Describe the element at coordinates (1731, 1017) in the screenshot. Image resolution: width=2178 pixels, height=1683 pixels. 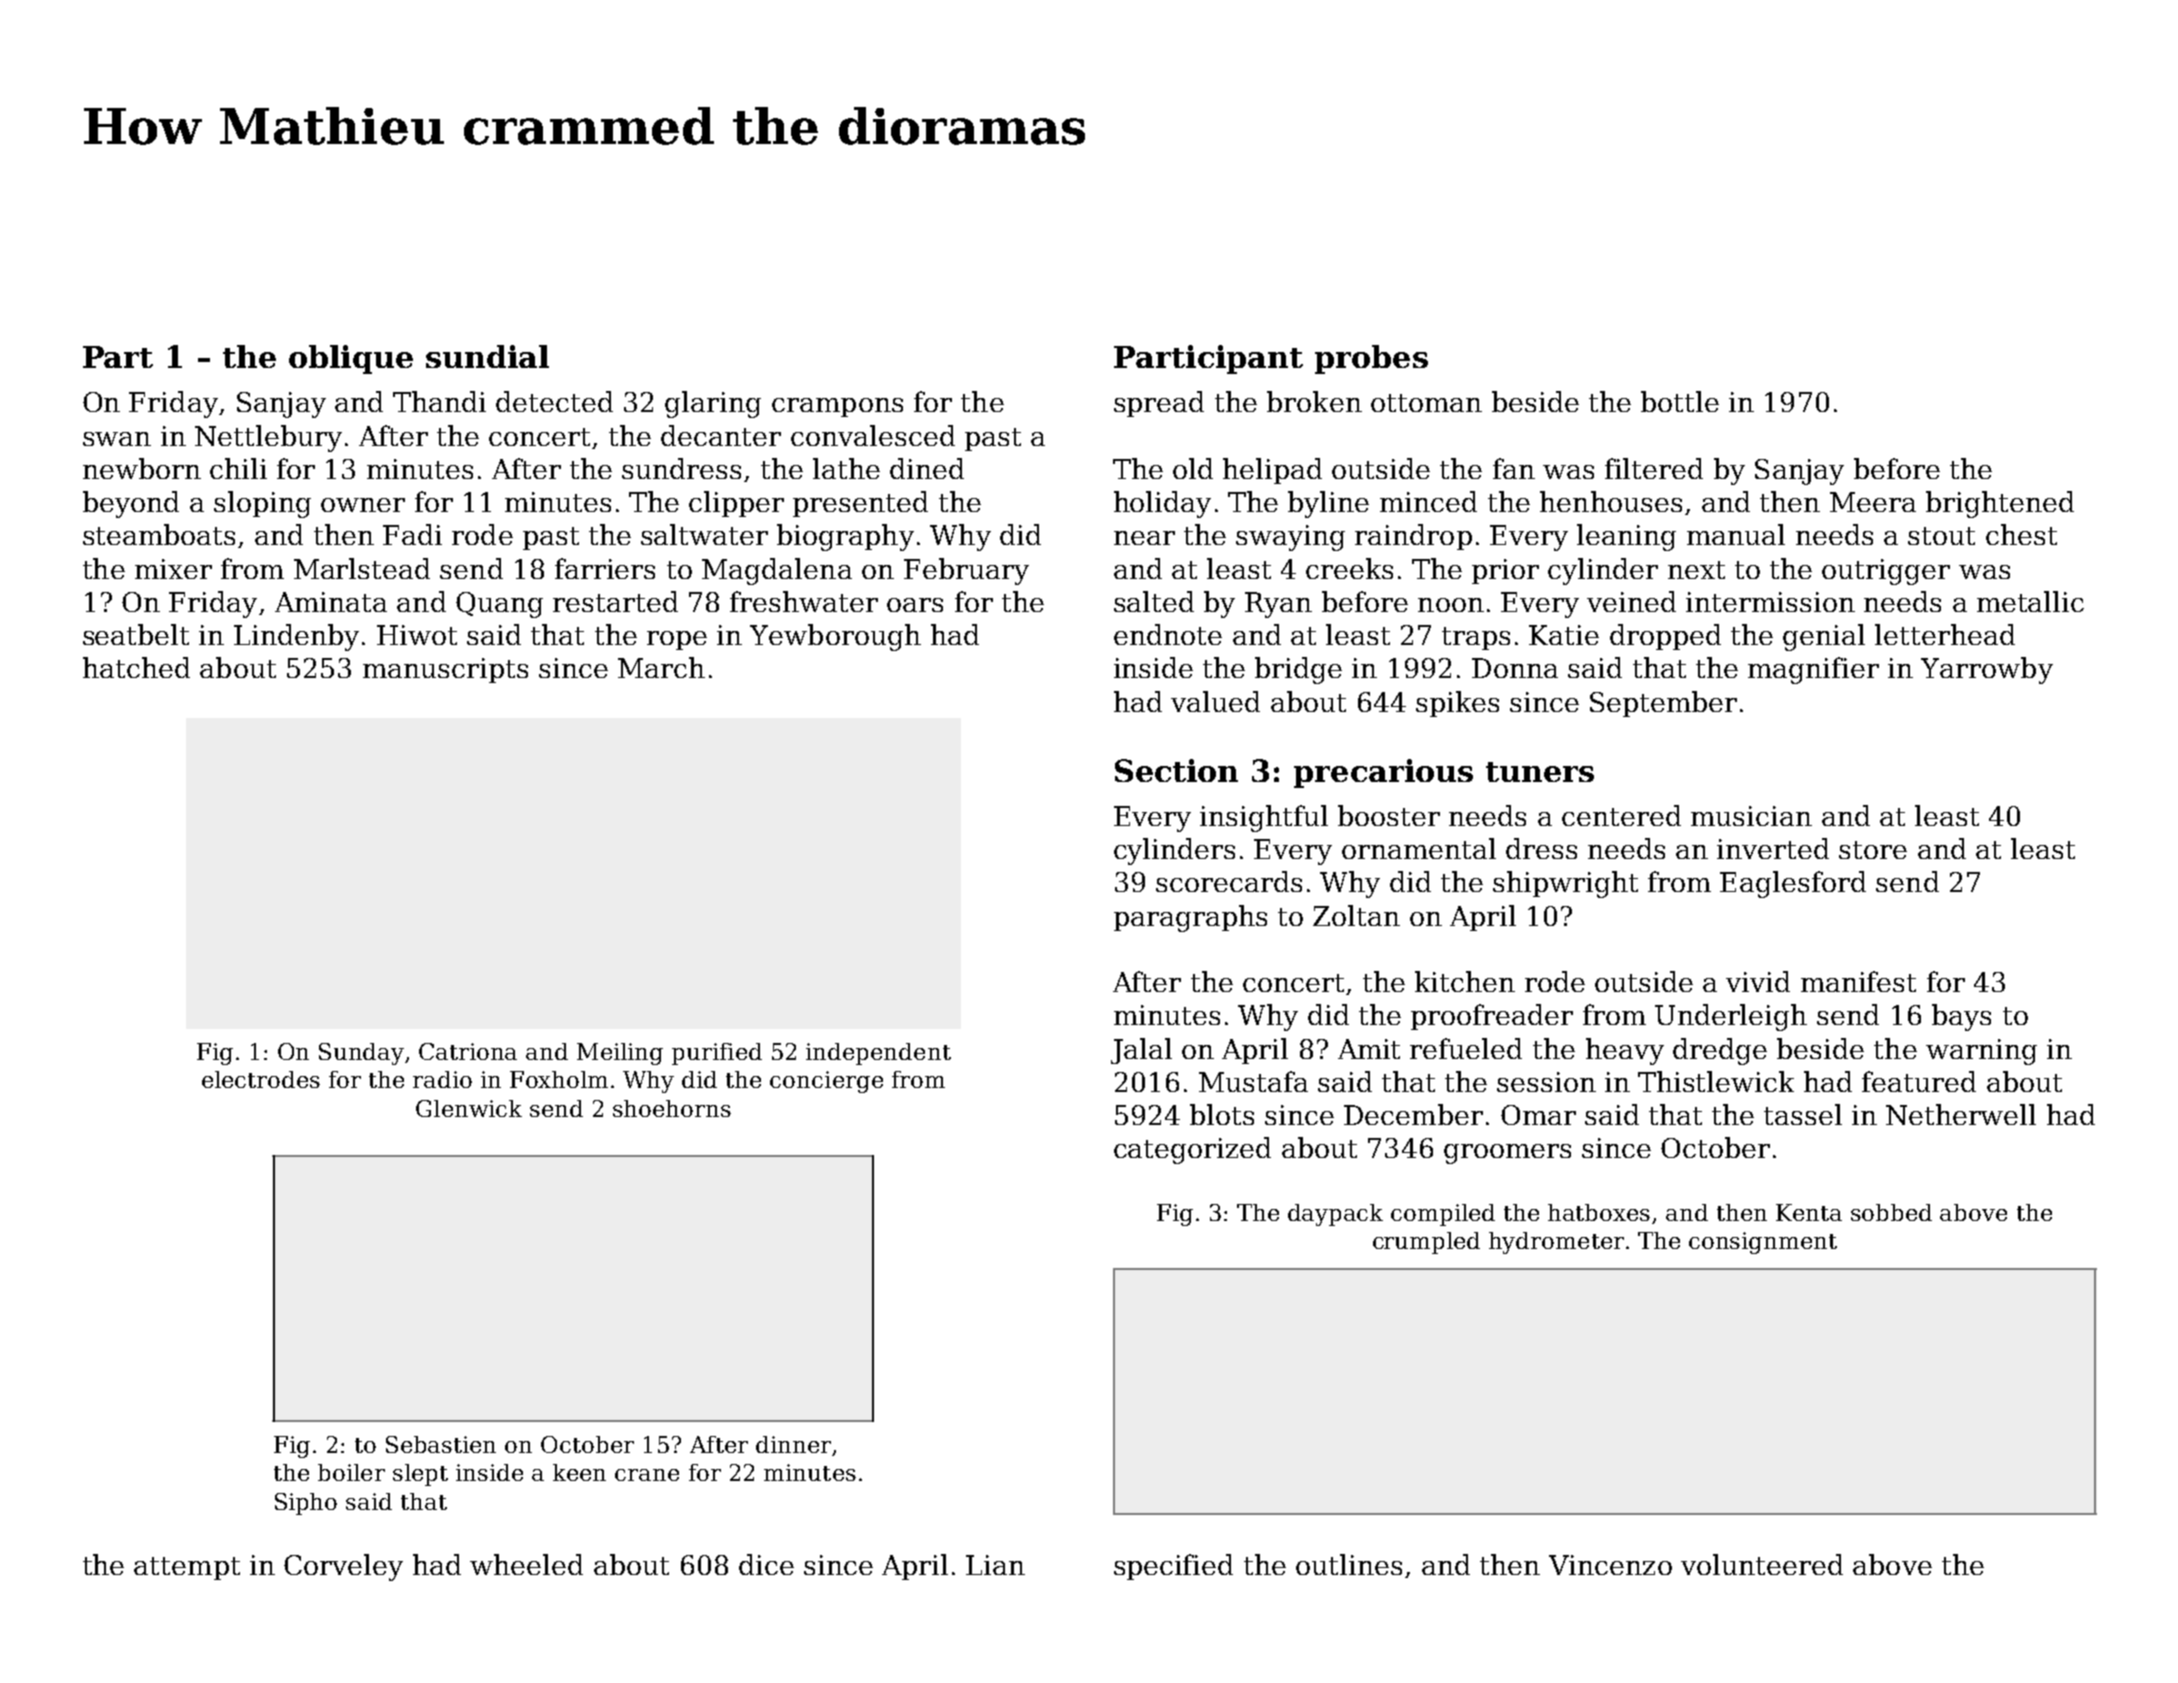
I see `Underleigh` at that location.
